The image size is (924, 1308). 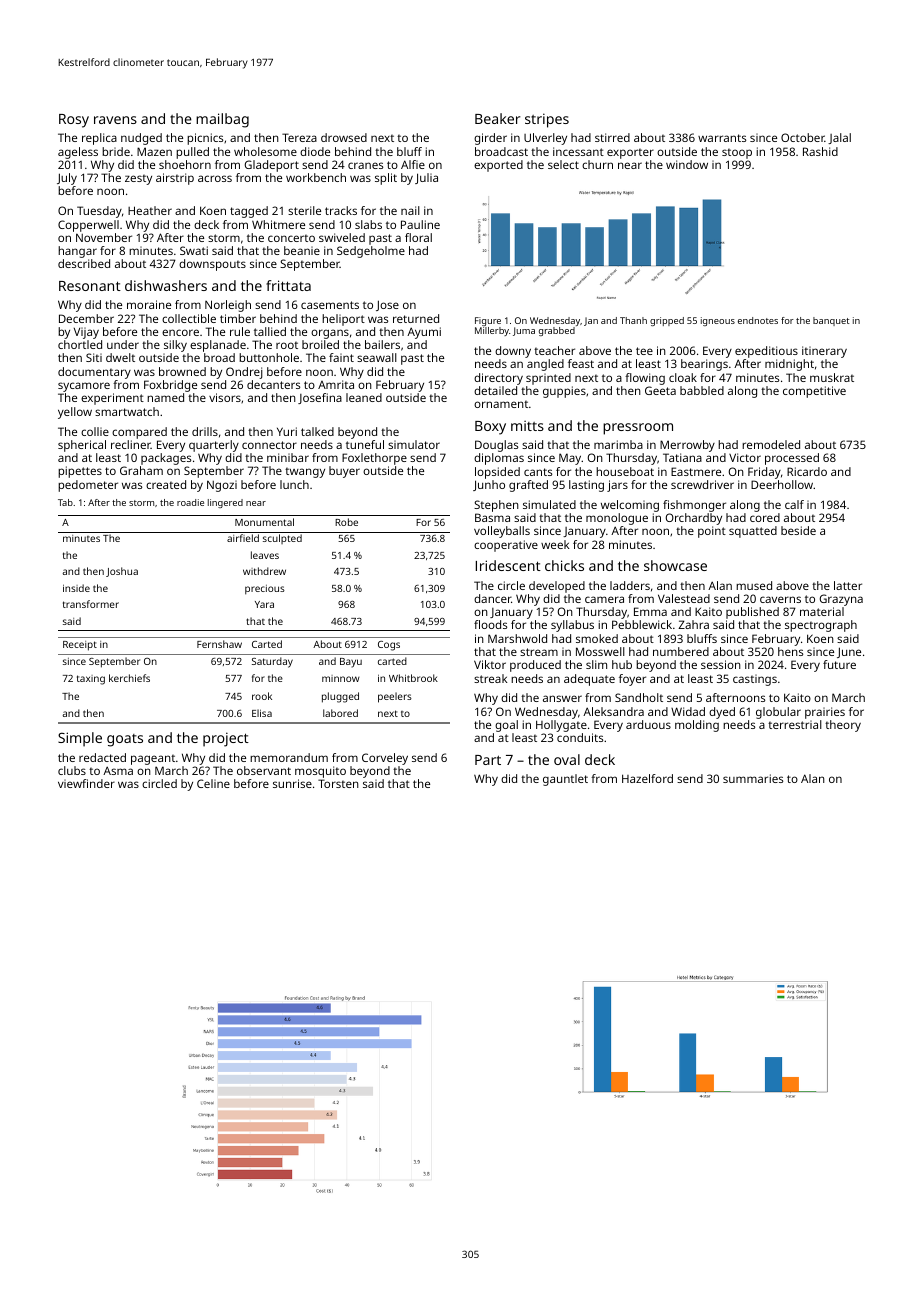 What do you see at coordinates (149, 304) in the screenshot?
I see `moraine` at bounding box center [149, 304].
